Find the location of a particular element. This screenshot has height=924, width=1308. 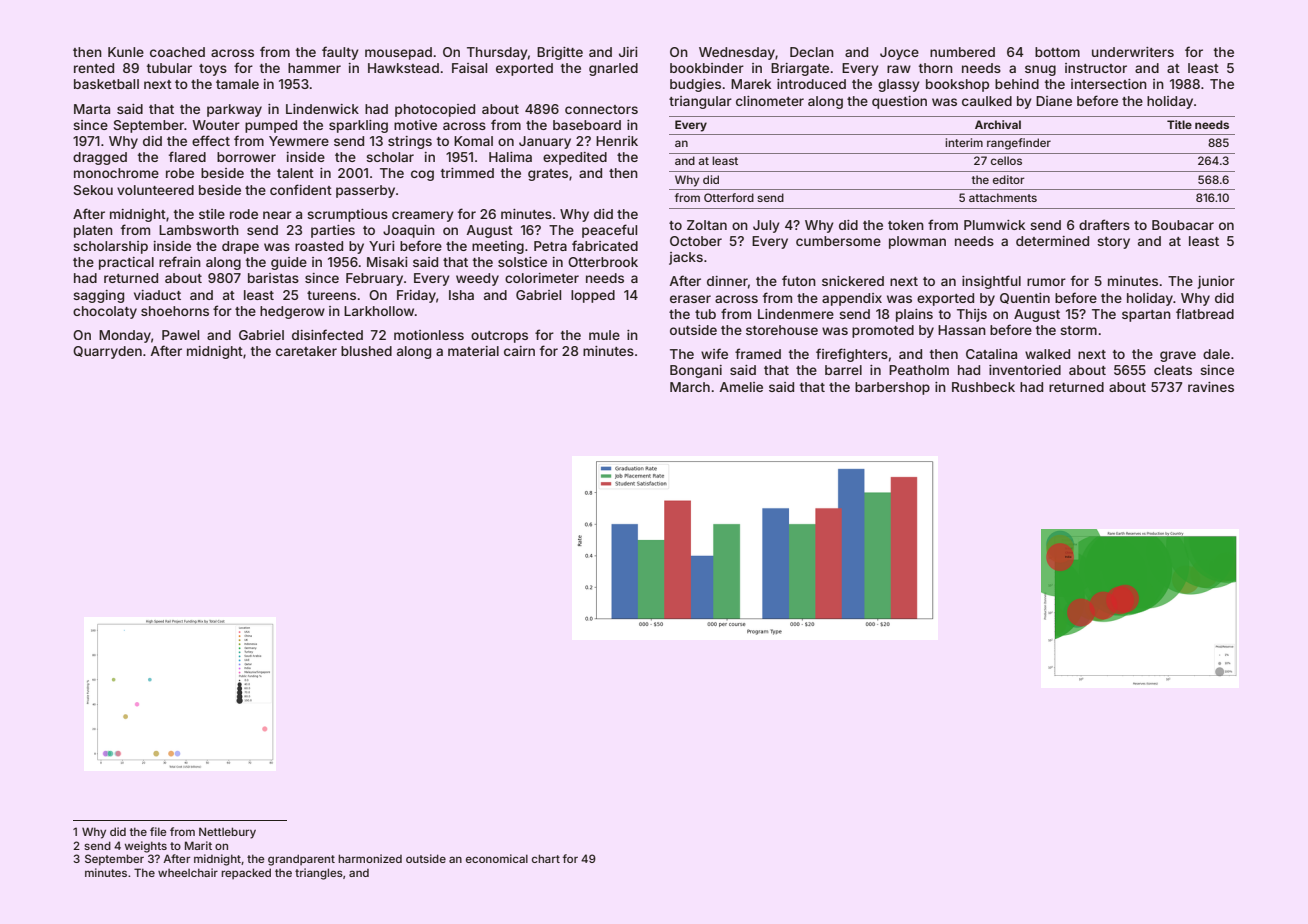

barrel is located at coordinates (843, 370).
